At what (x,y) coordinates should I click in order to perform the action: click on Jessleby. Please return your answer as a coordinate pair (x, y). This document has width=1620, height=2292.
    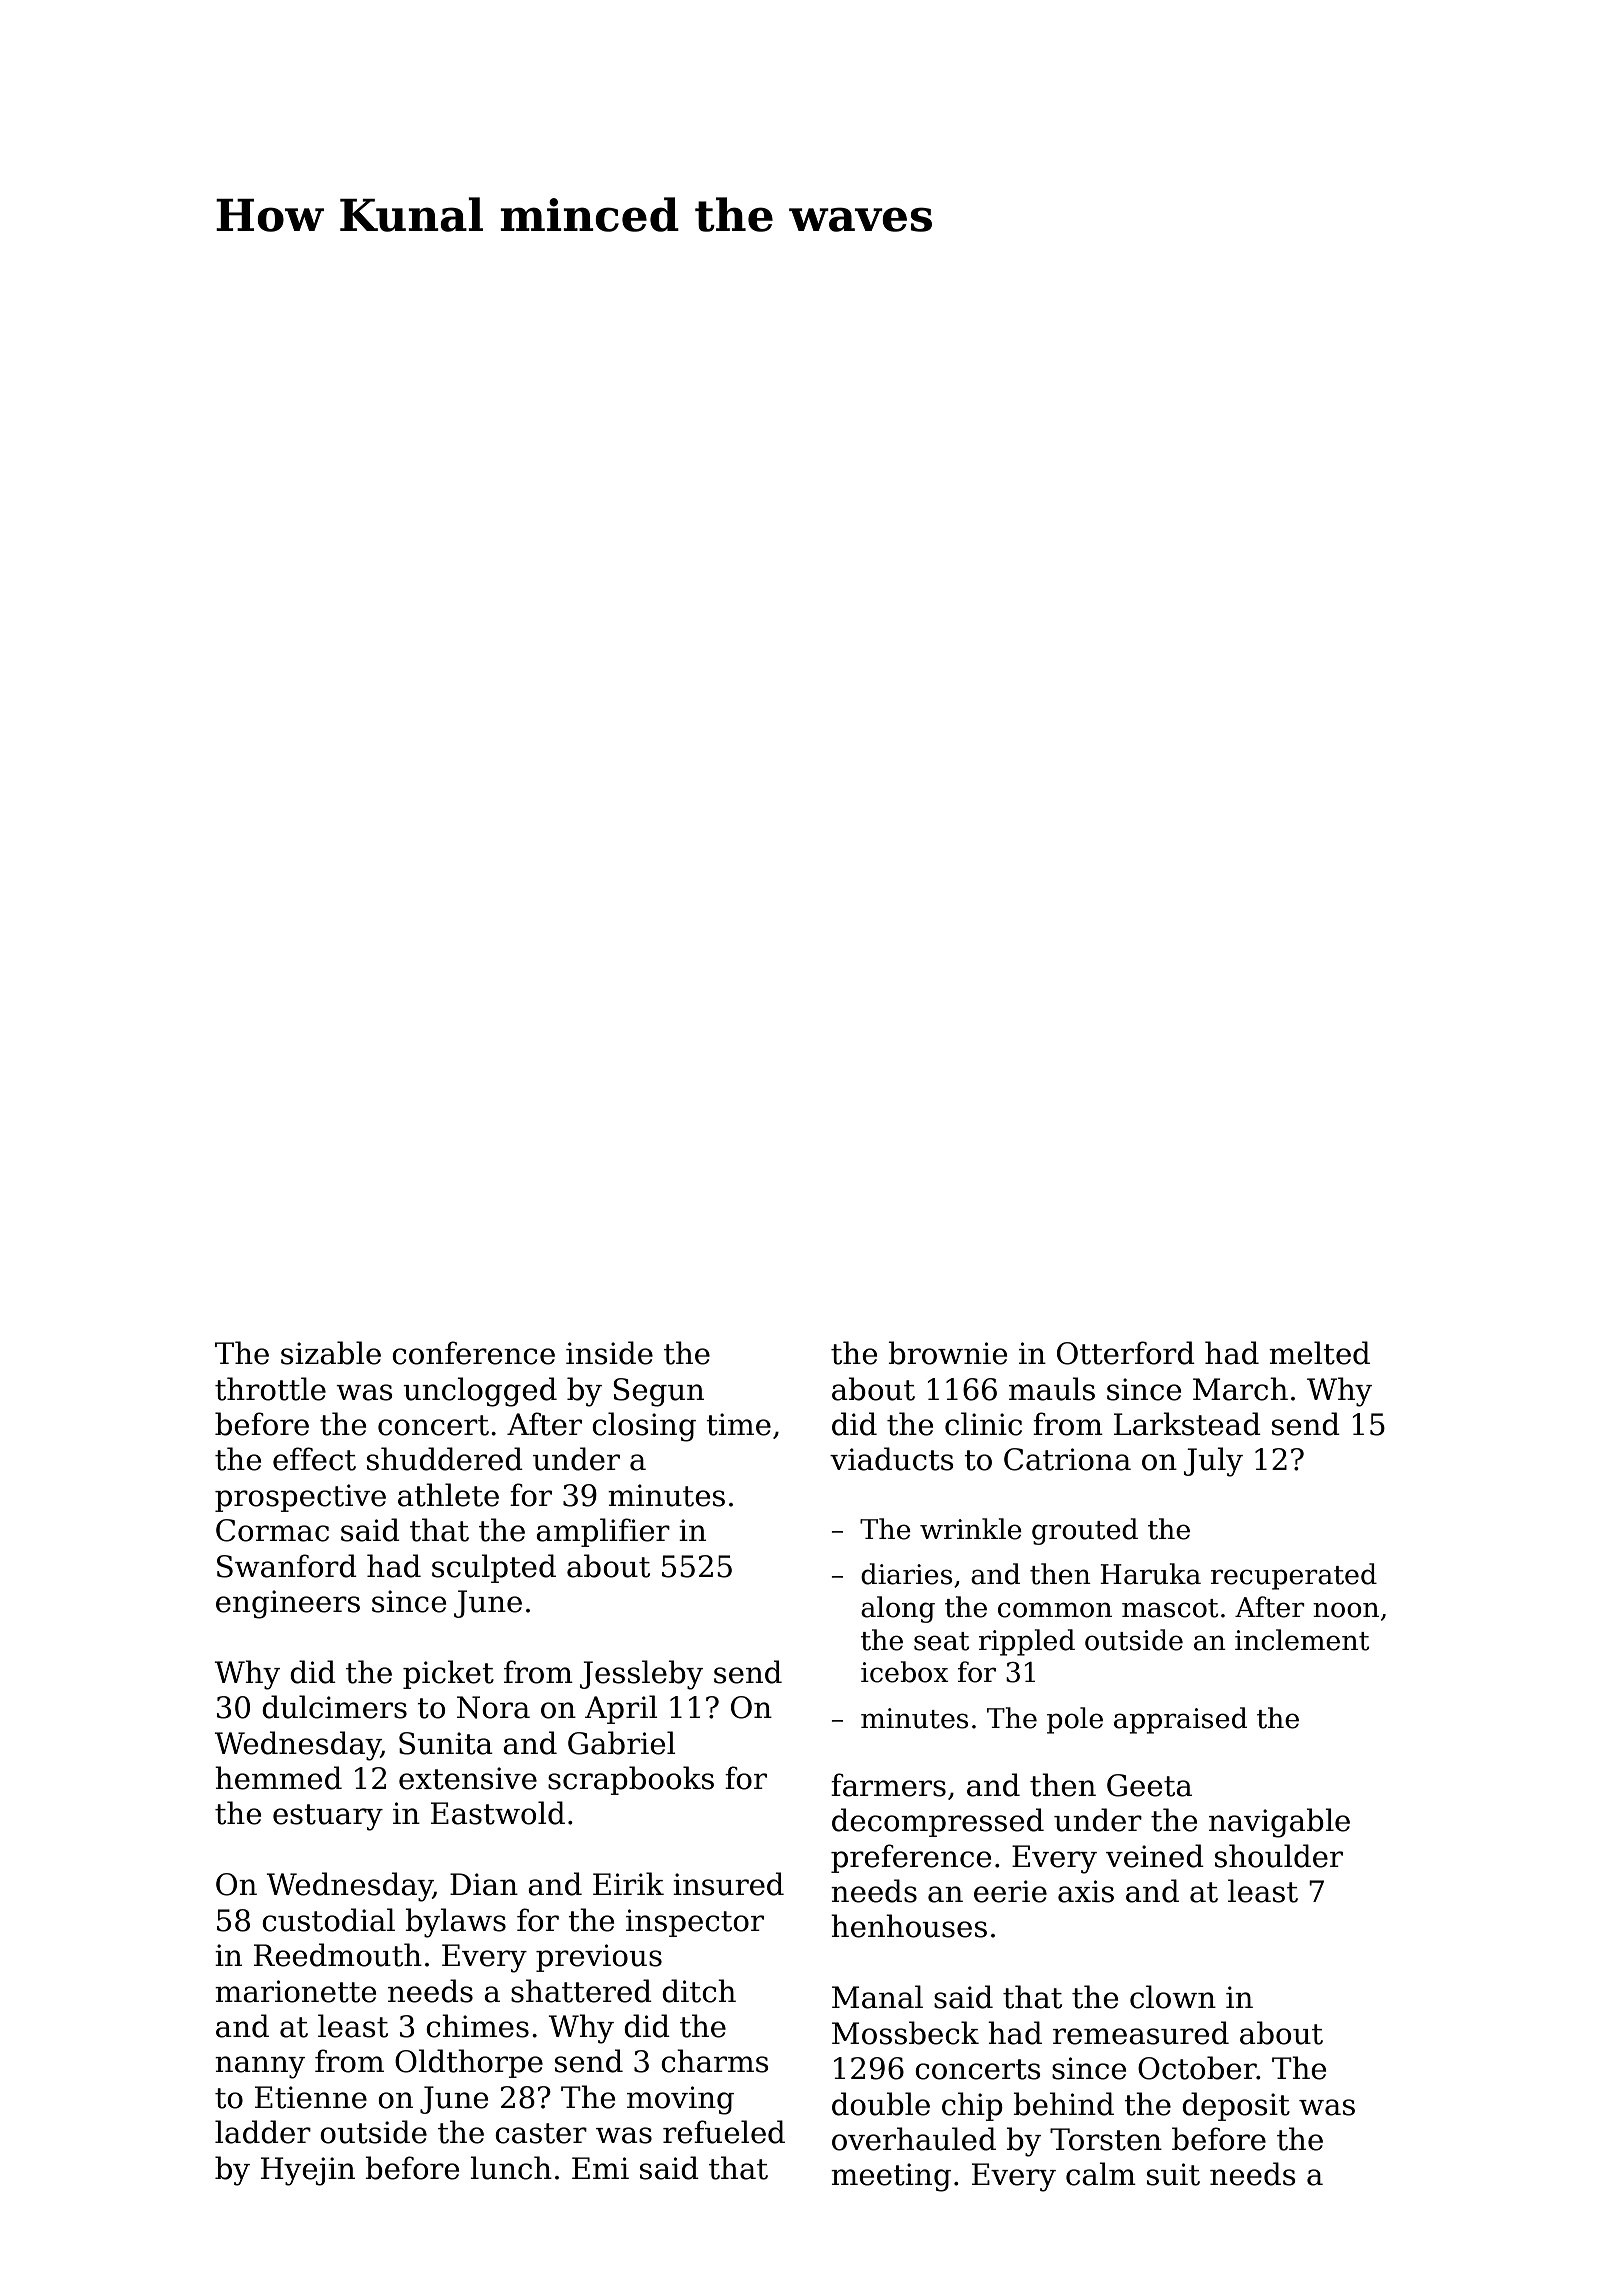
    Looking at the image, I should click on (641, 1675).
